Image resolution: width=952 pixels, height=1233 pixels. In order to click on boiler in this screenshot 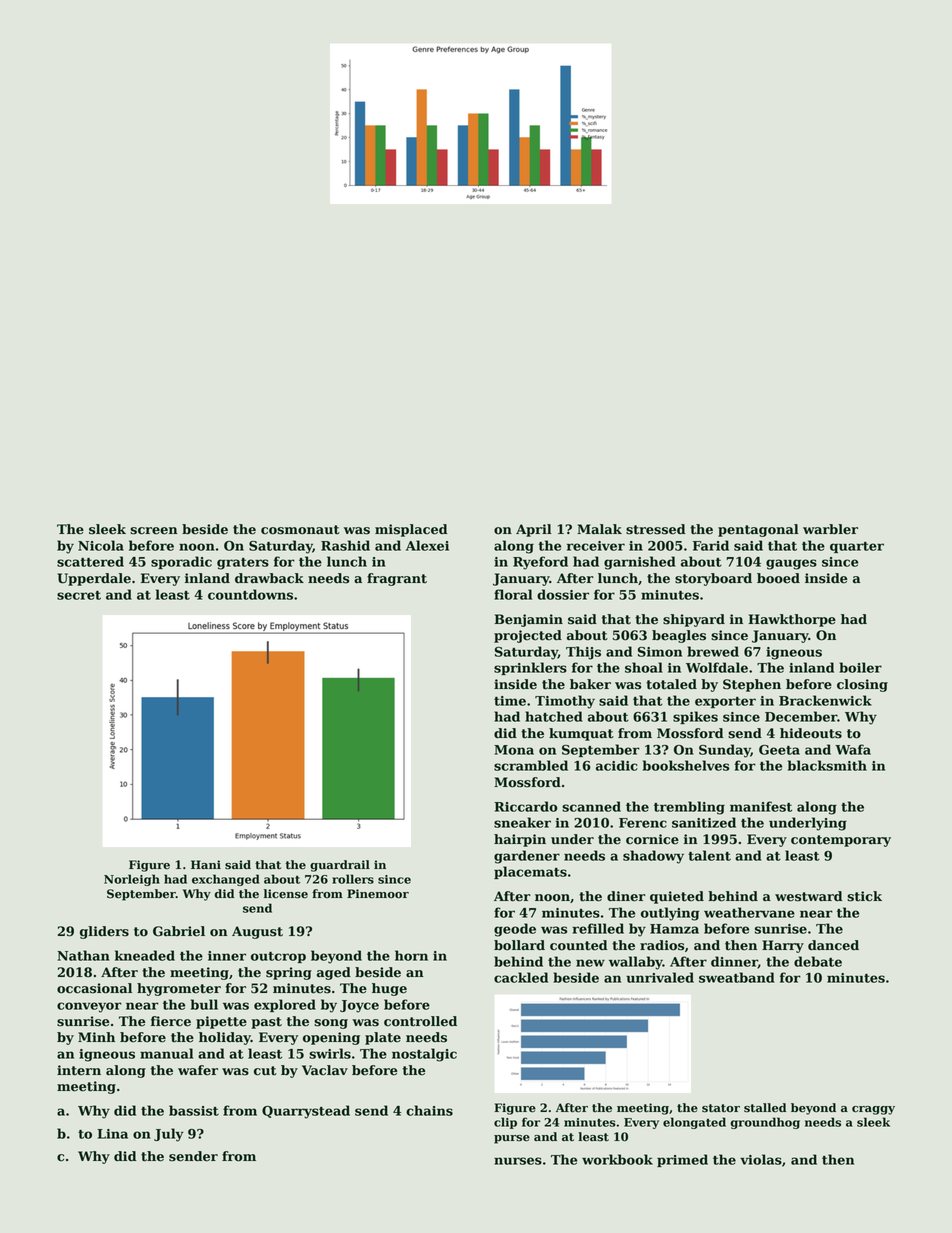, I will do `click(860, 667)`.
